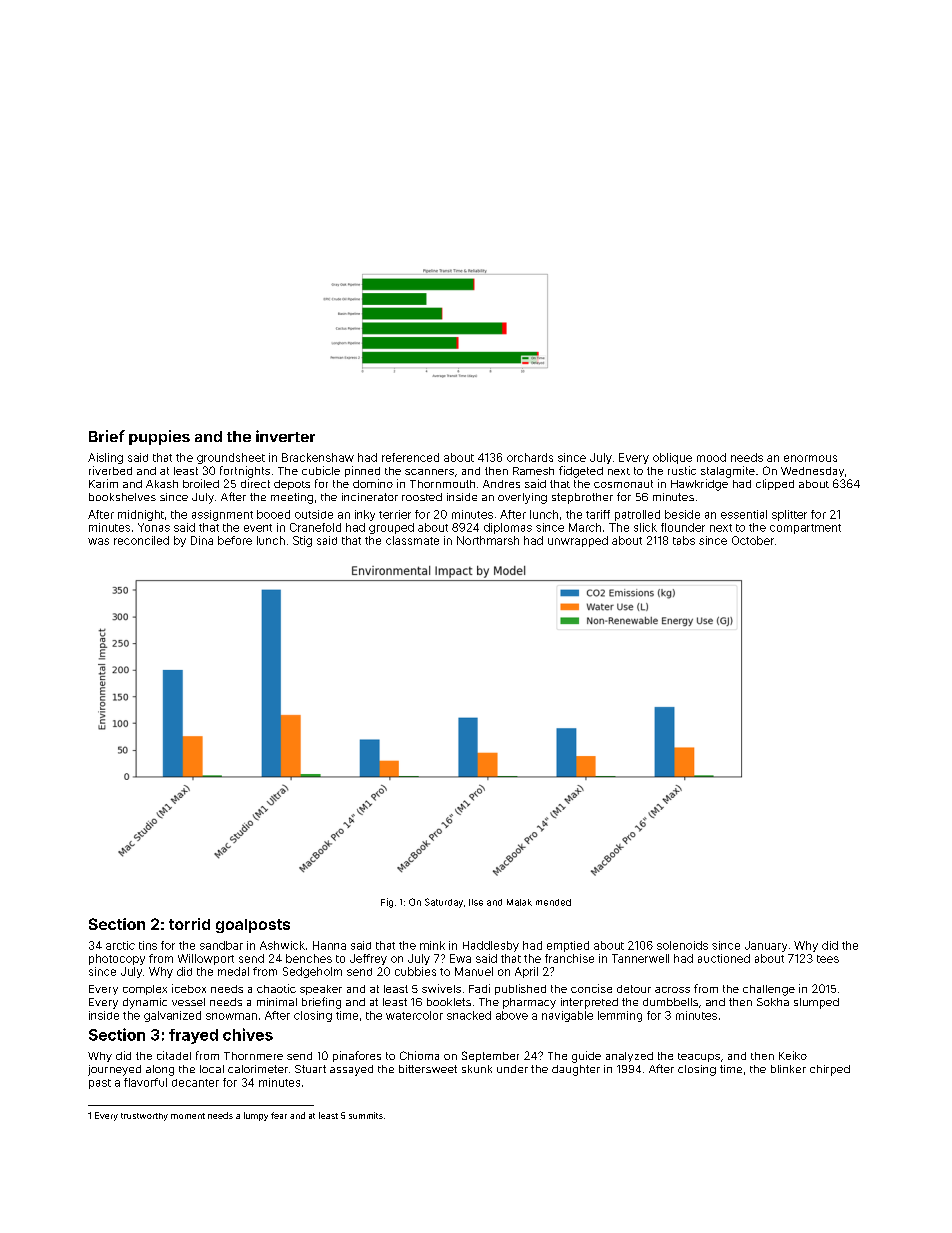  Describe the element at coordinates (189, 924) in the page. I see `torrid` at that location.
